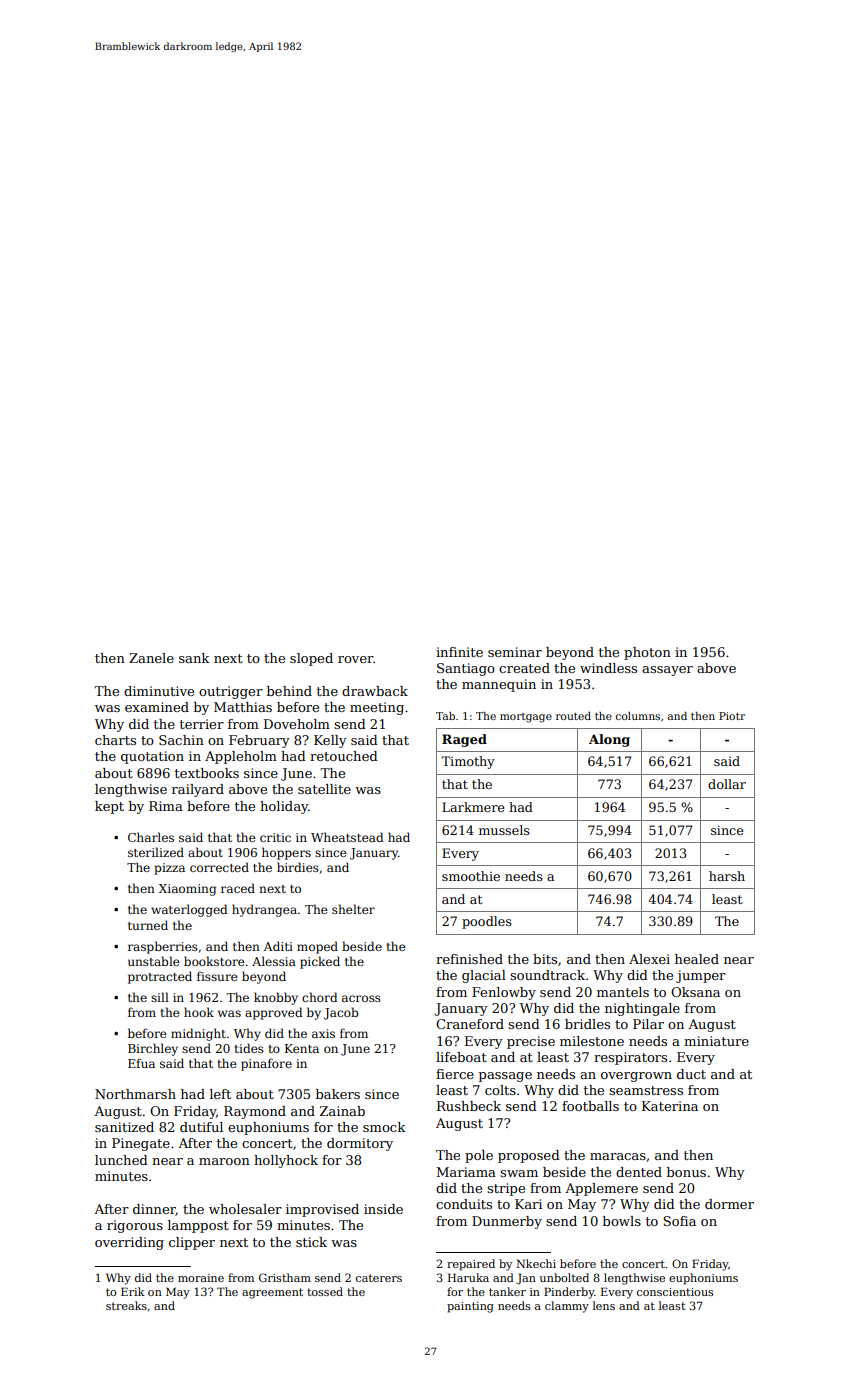 The image size is (849, 1400). I want to click on satellite, so click(324, 789).
